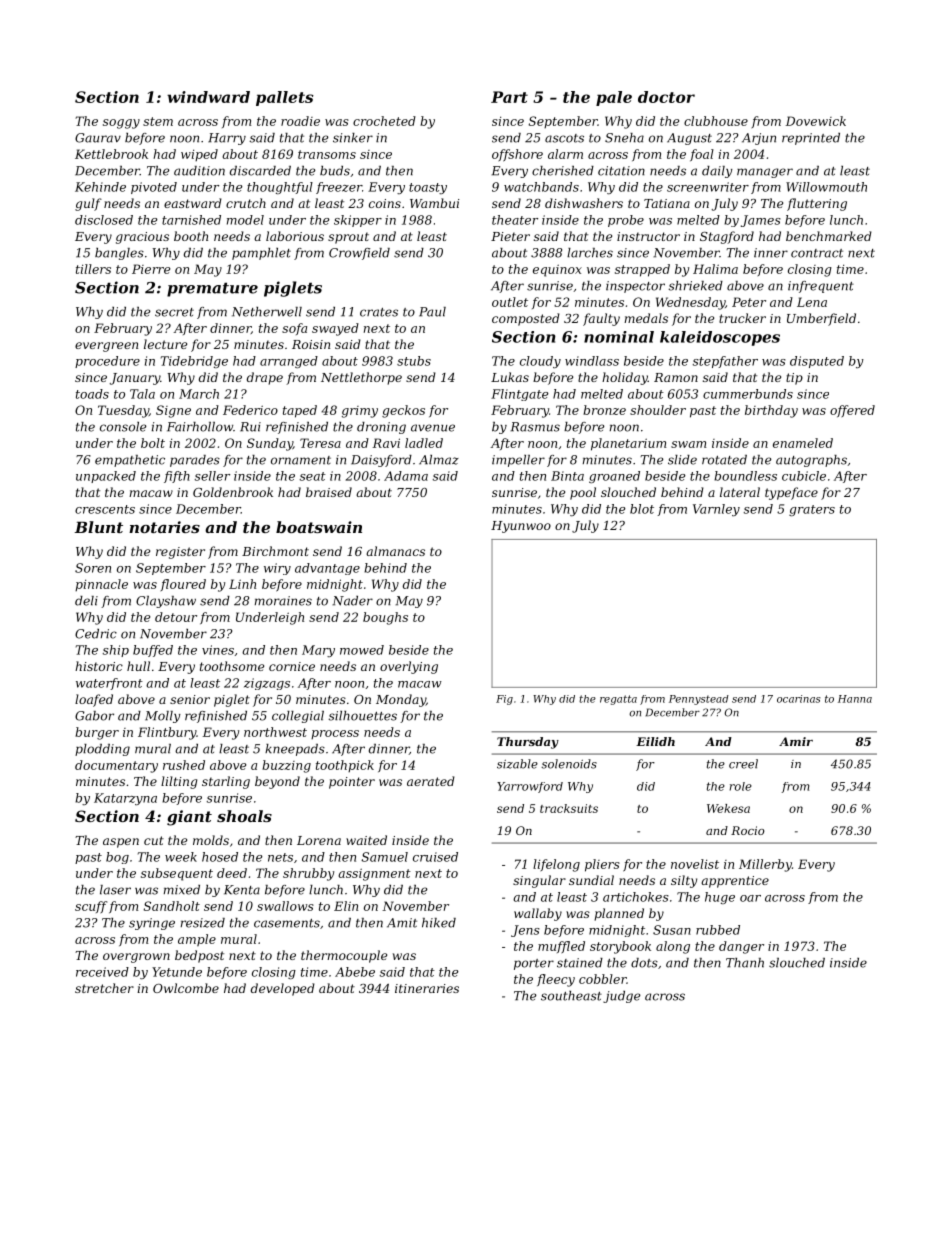 This screenshot has height=1233, width=952. What do you see at coordinates (799, 699) in the screenshot?
I see `ocarinas` at bounding box center [799, 699].
